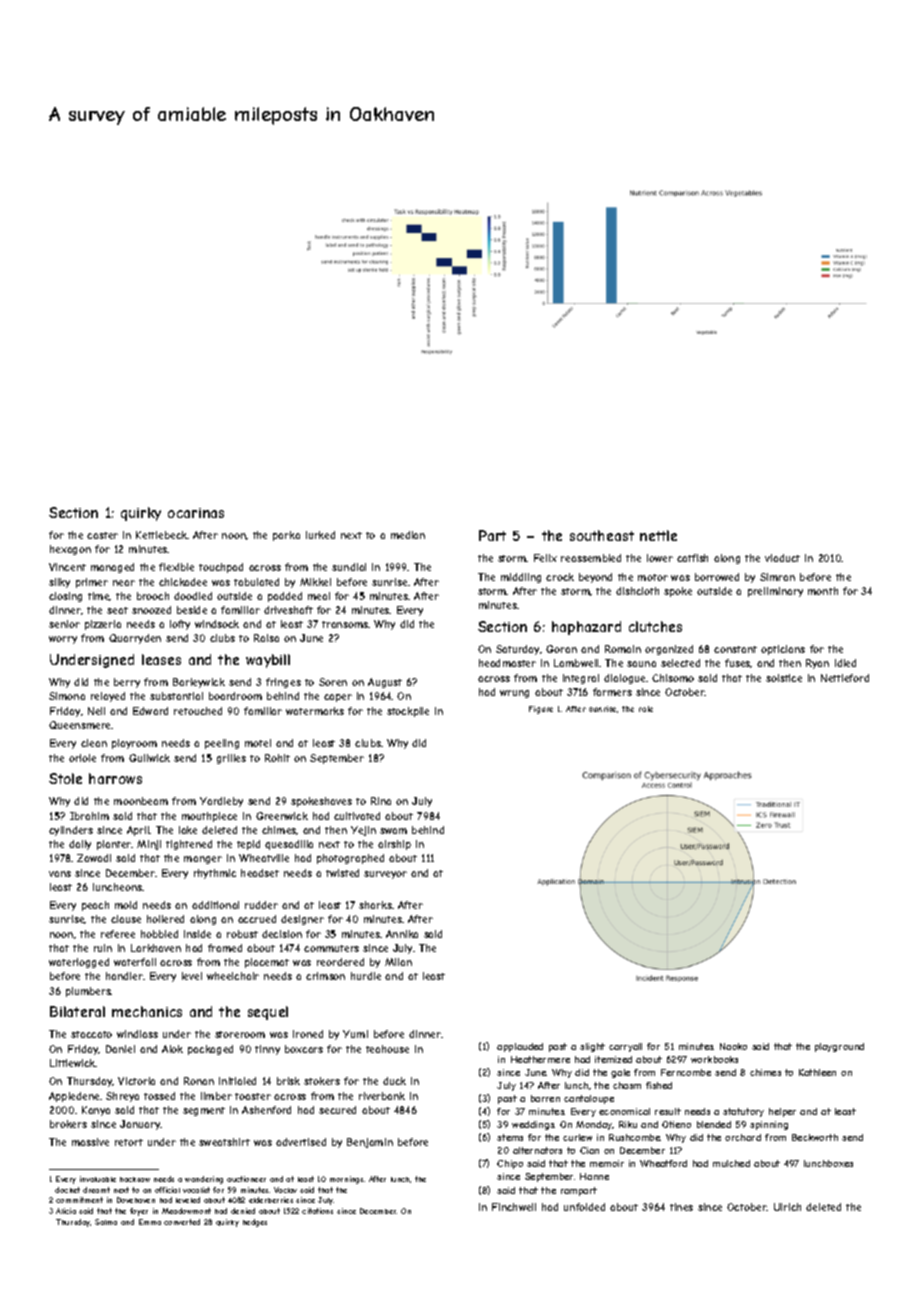  Describe the element at coordinates (393, 831) in the screenshot. I see `swam` at that location.
